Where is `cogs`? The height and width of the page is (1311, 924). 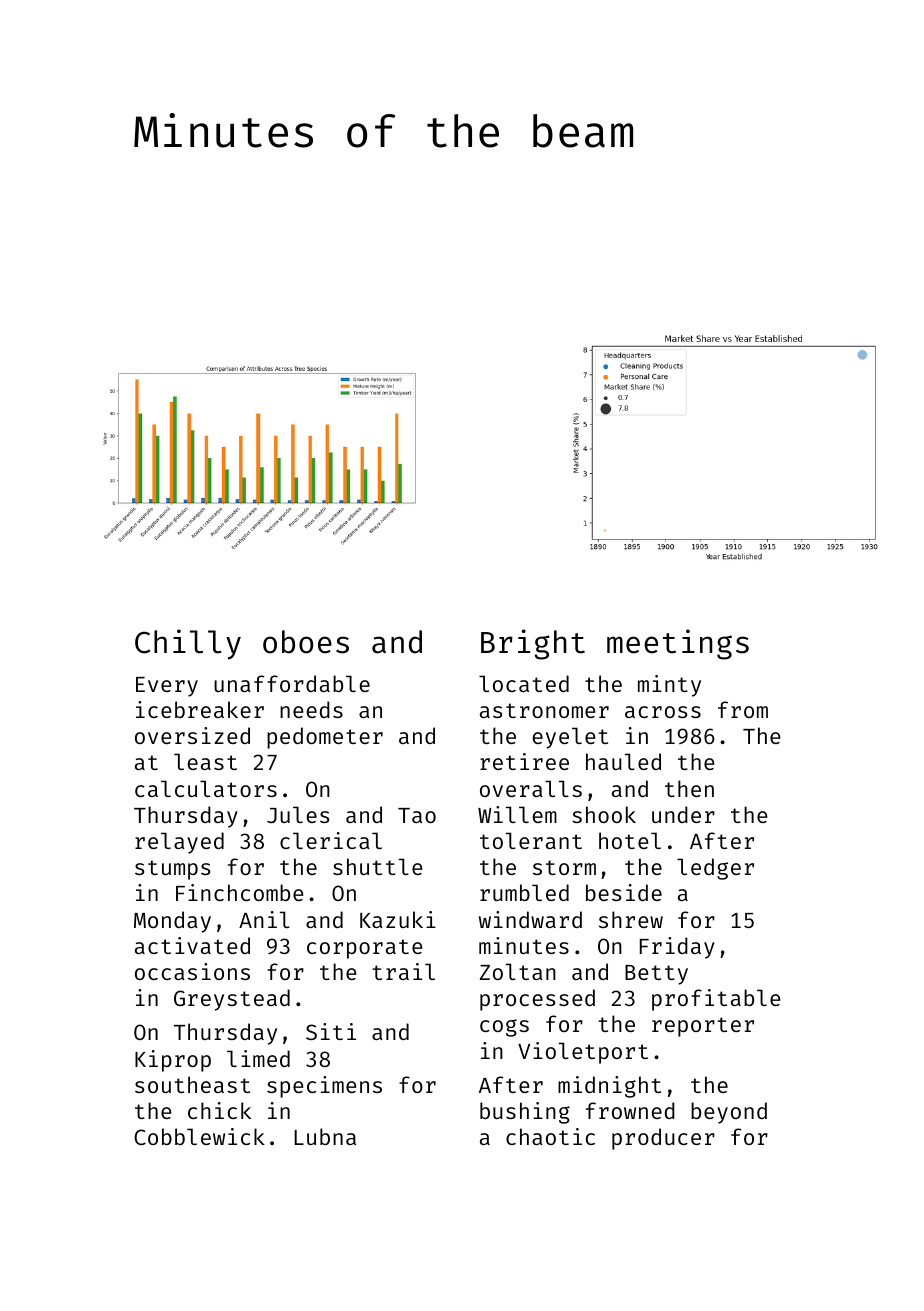 cogs is located at coordinates (504, 1028).
